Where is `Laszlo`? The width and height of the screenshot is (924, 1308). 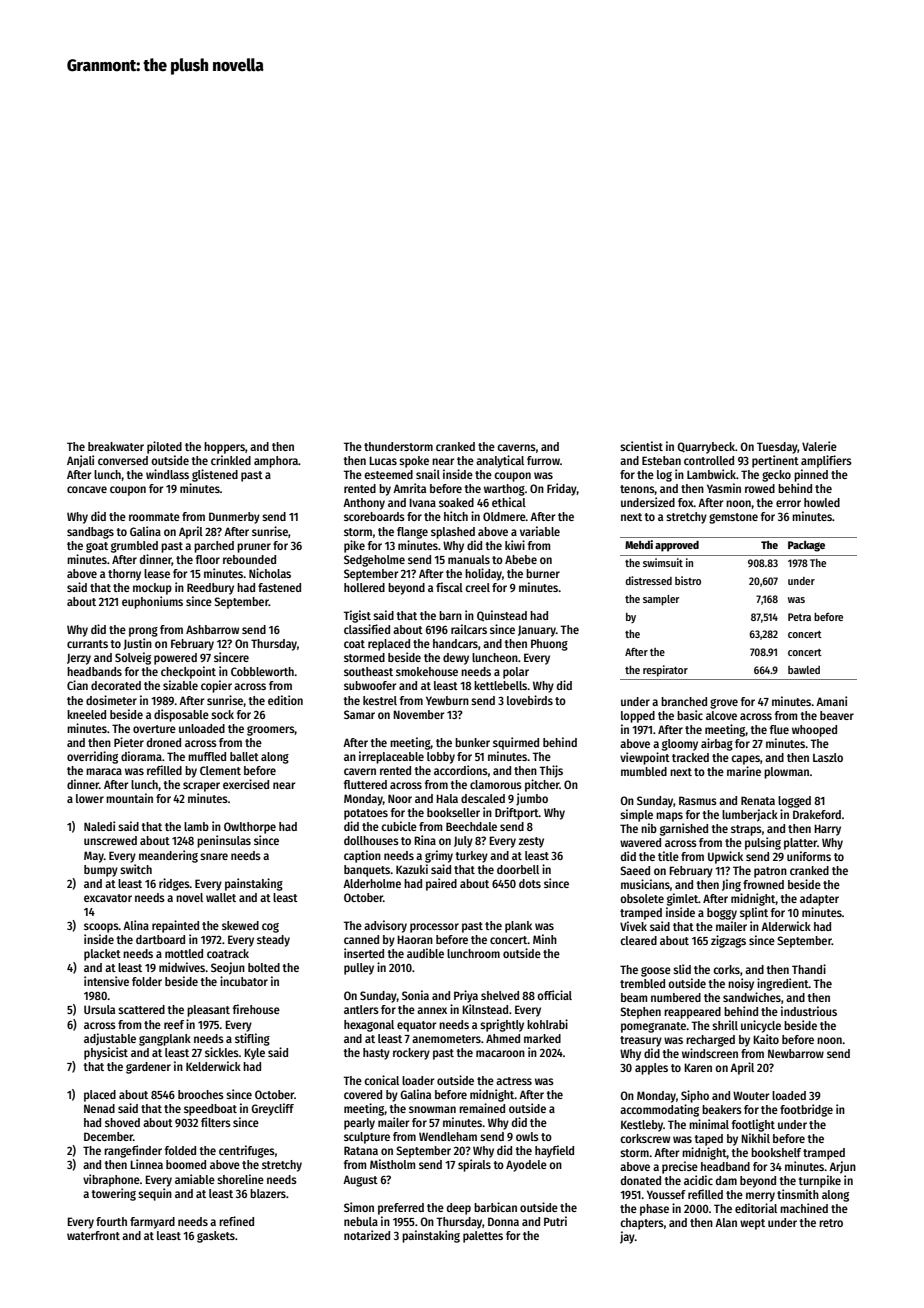
Laszlo is located at coordinates (828, 757).
